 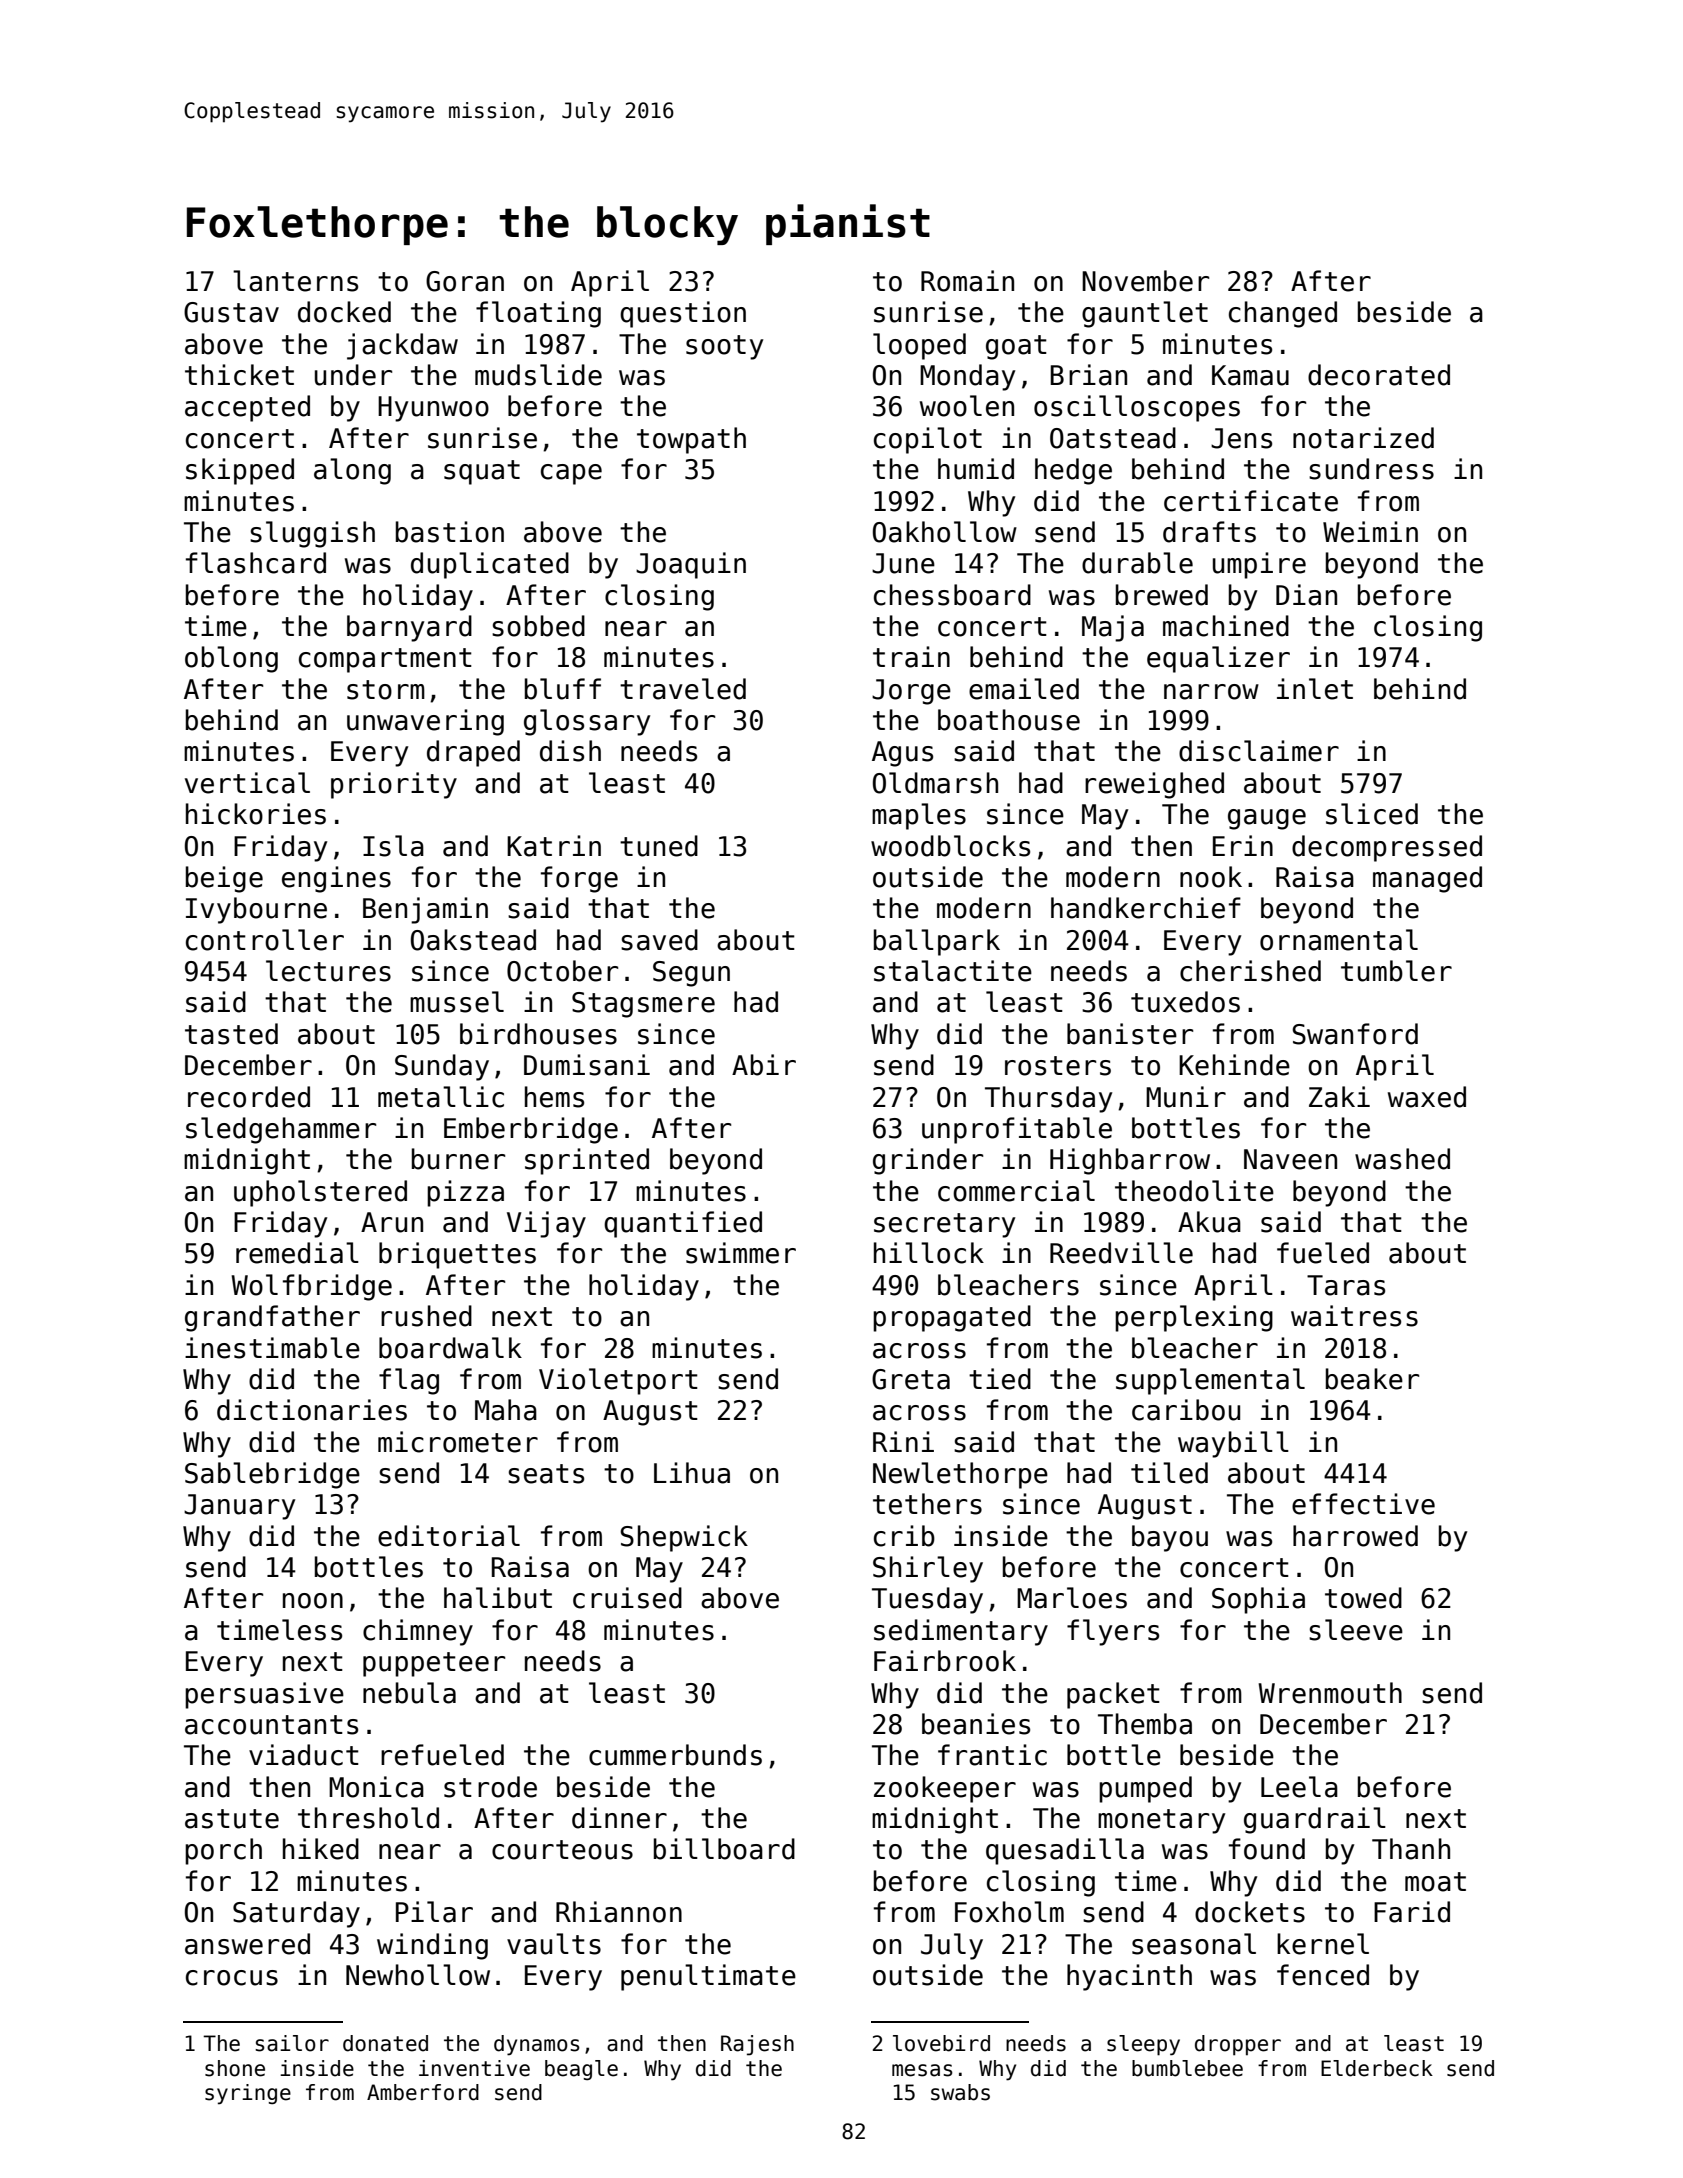 I want to click on cummerbunds, so click(x=675, y=1755).
